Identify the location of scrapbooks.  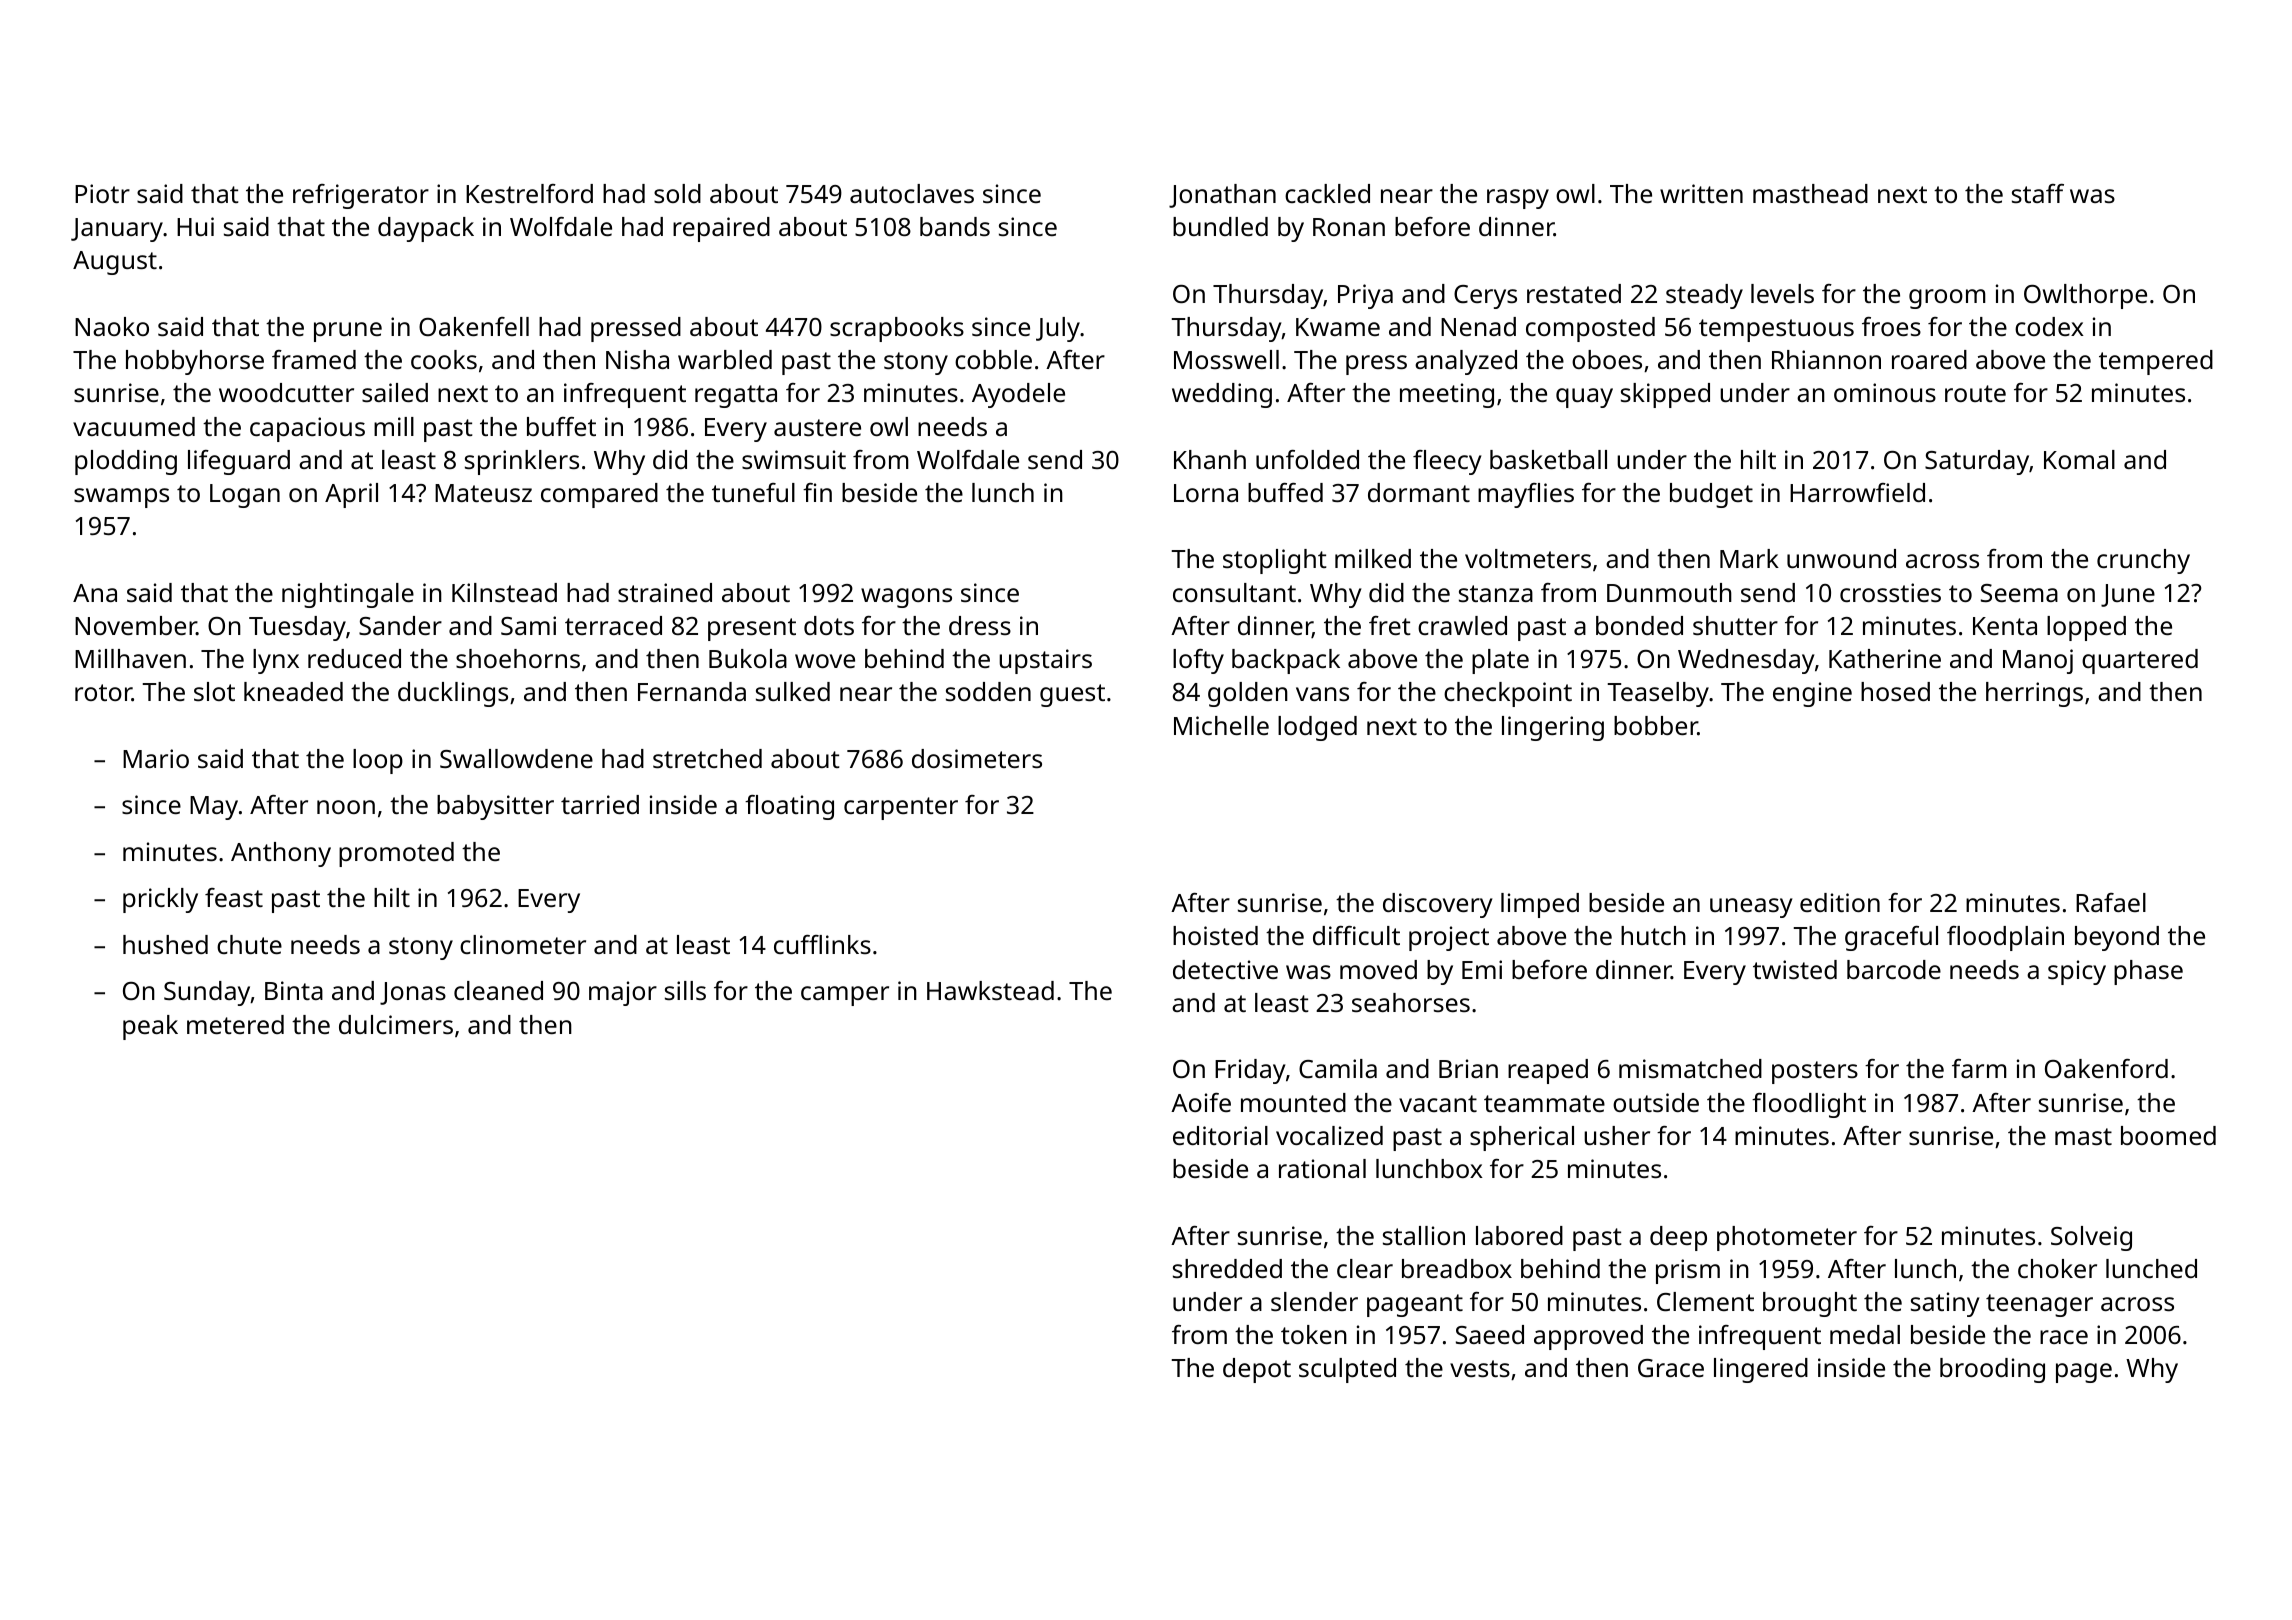
(897, 329).
